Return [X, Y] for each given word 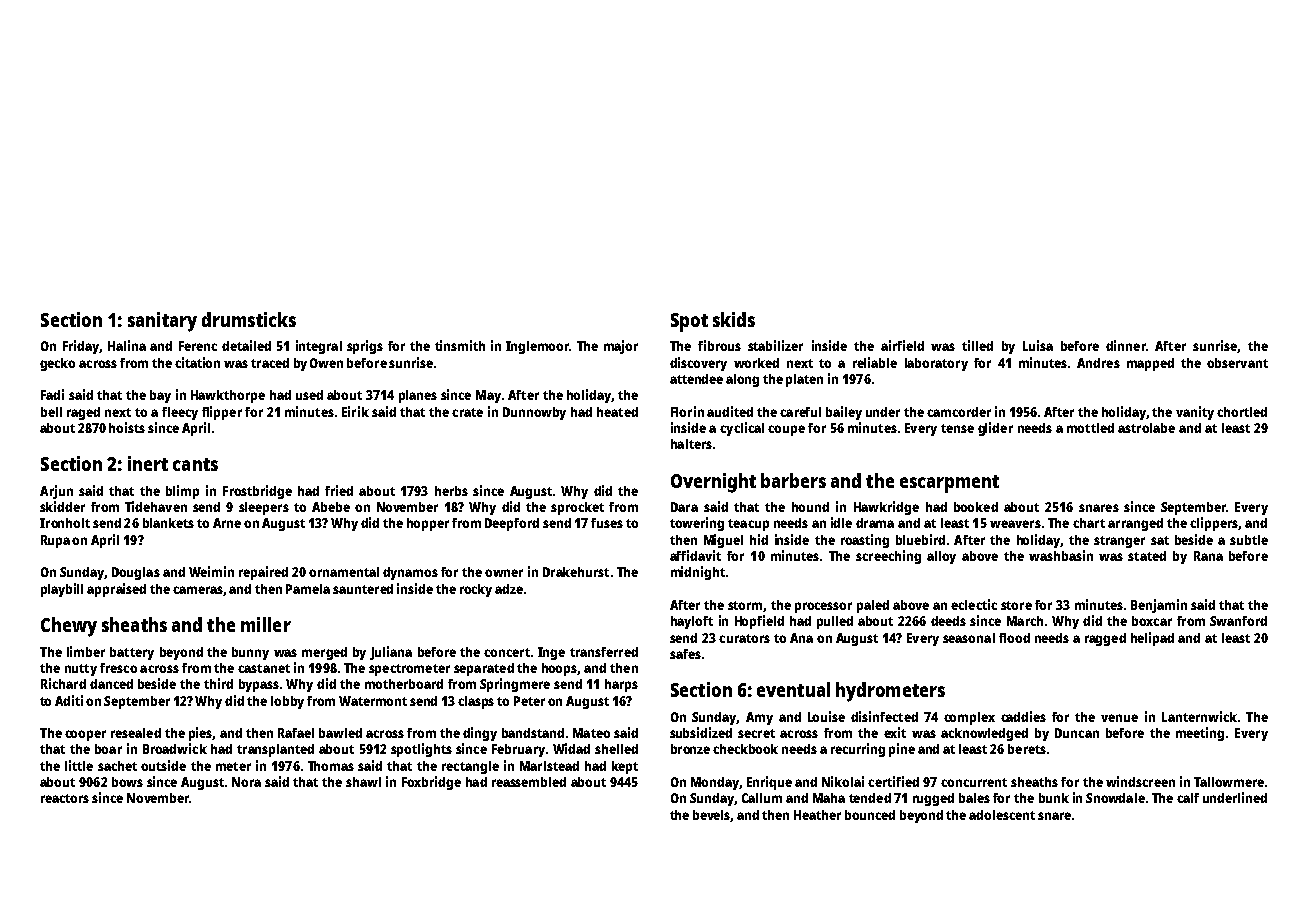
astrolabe [1146, 428]
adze [509, 589]
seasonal [969, 638]
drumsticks [249, 319]
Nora [246, 782]
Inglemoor [537, 347]
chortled [1242, 412]
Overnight [713, 483]
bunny [250, 653]
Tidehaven [156, 506]
